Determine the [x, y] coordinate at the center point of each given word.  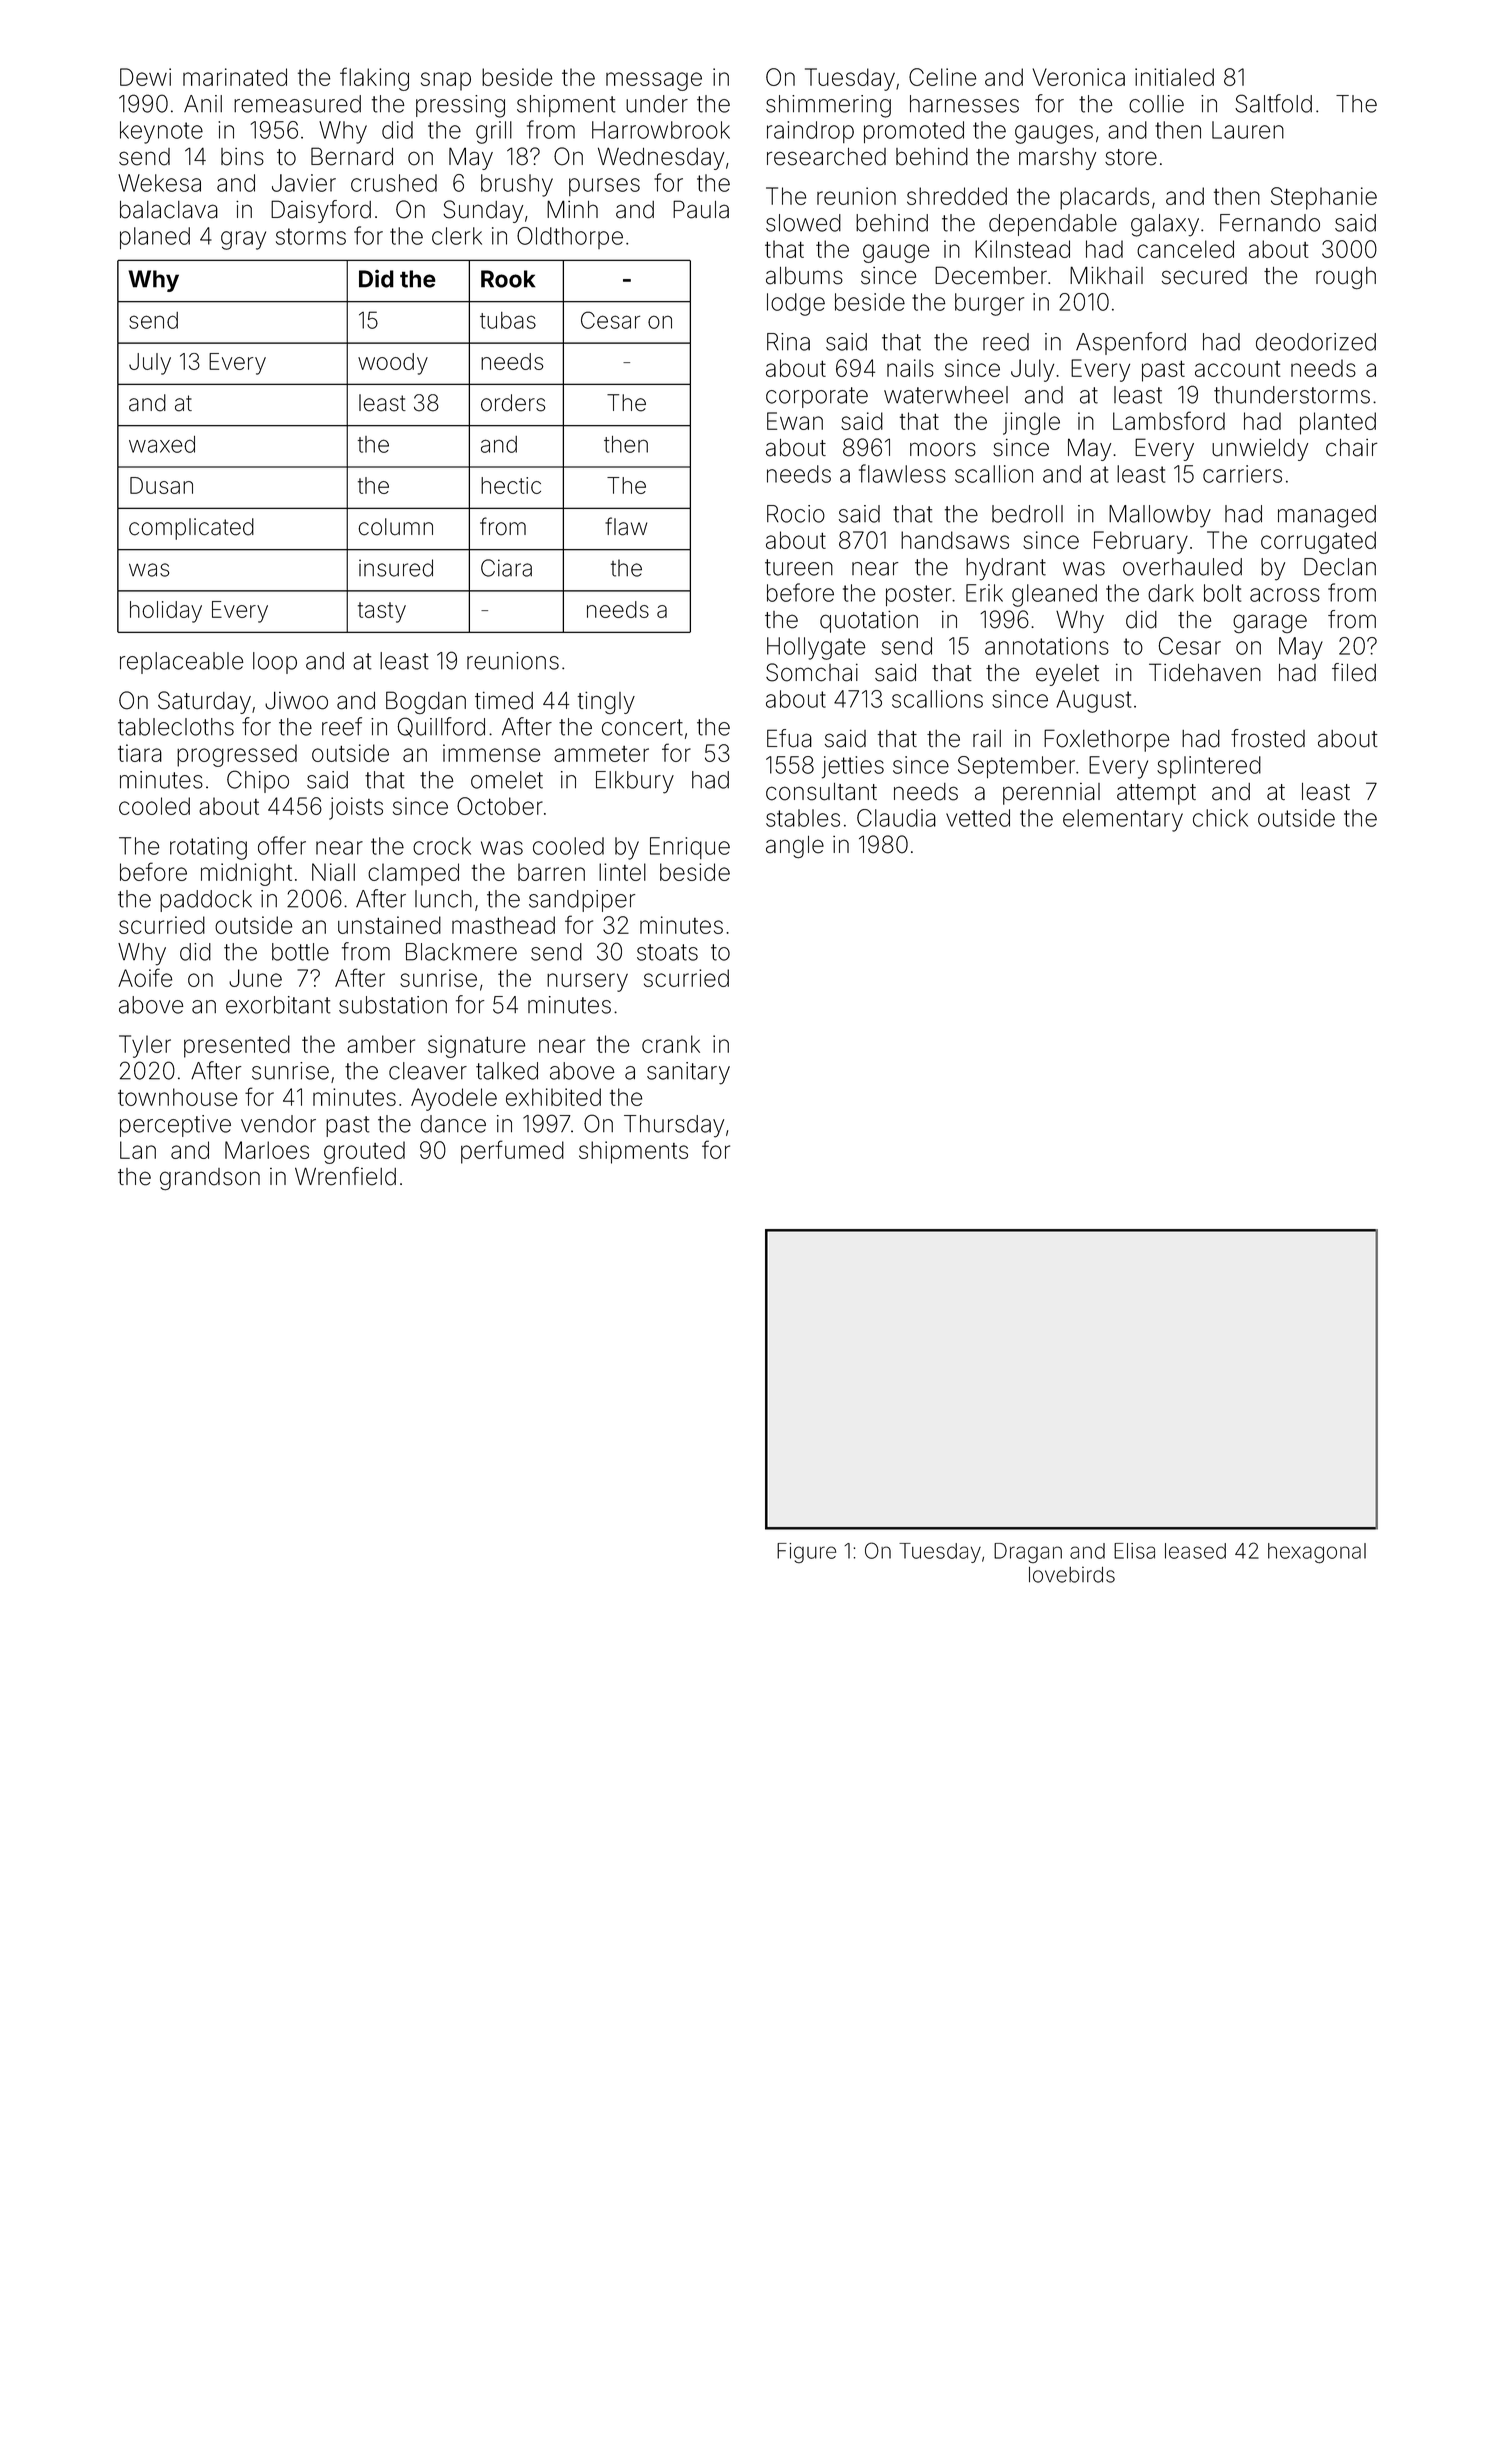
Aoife [145, 977]
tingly [606, 703]
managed [1327, 516]
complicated [191, 529]
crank [671, 1044]
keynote [161, 132]
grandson [210, 1179]
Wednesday [661, 158]
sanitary [688, 1073]
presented [237, 1046]
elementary [1123, 820]
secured [1204, 276]
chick [1220, 818]
